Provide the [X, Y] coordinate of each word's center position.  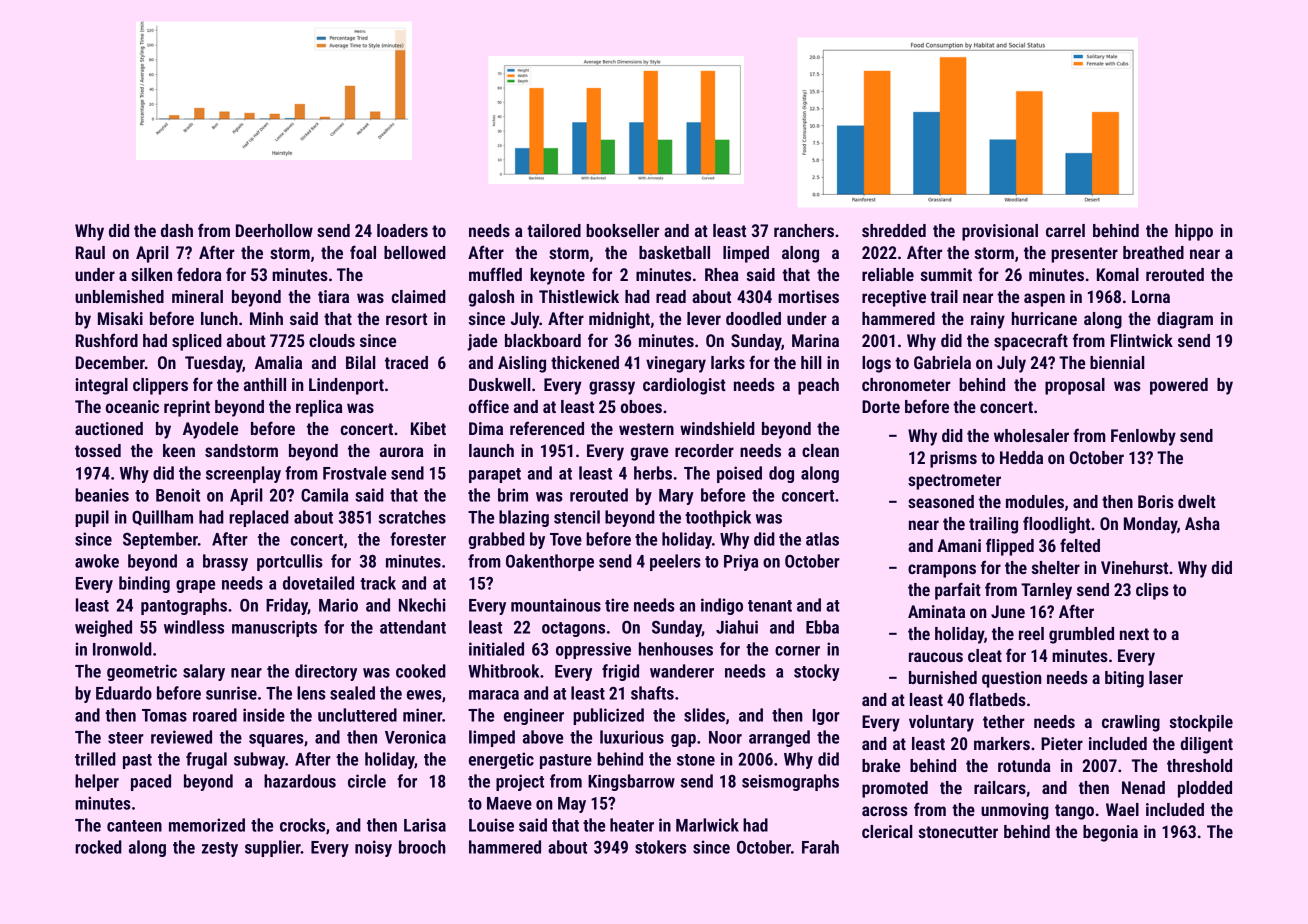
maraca [494, 695]
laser [1166, 677]
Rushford [107, 340]
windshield [717, 428]
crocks [302, 825]
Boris [1156, 501]
